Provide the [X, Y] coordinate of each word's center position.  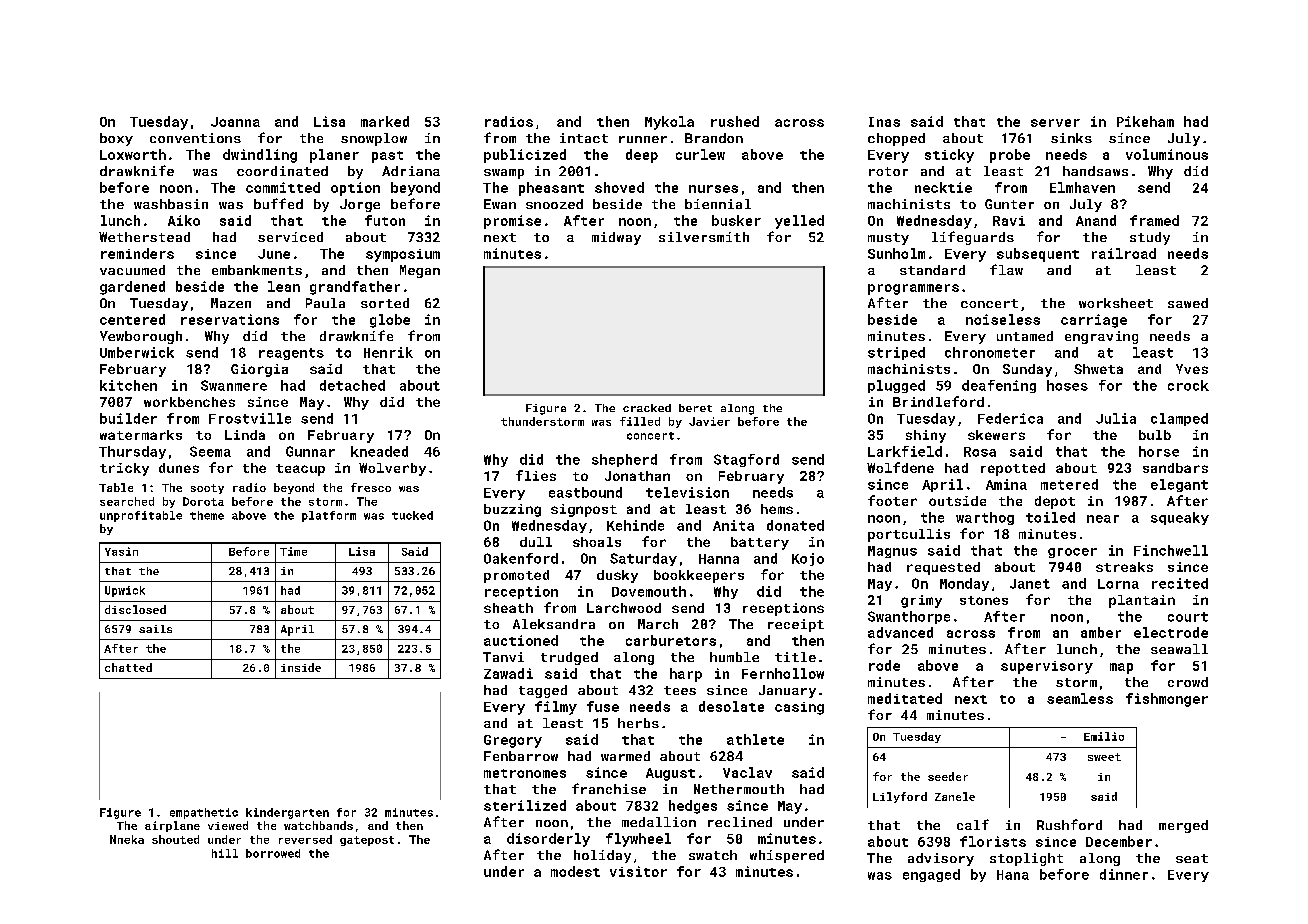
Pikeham [1145, 121]
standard [932, 270]
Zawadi [508, 673]
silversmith [704, 237]
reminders [137, 253]
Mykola [669, 123]
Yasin [121, 551]
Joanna [235, 122]
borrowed [273, 853]
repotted [1013, 469]
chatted [128, 667]
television [687, 492]
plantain [1142, 601]
